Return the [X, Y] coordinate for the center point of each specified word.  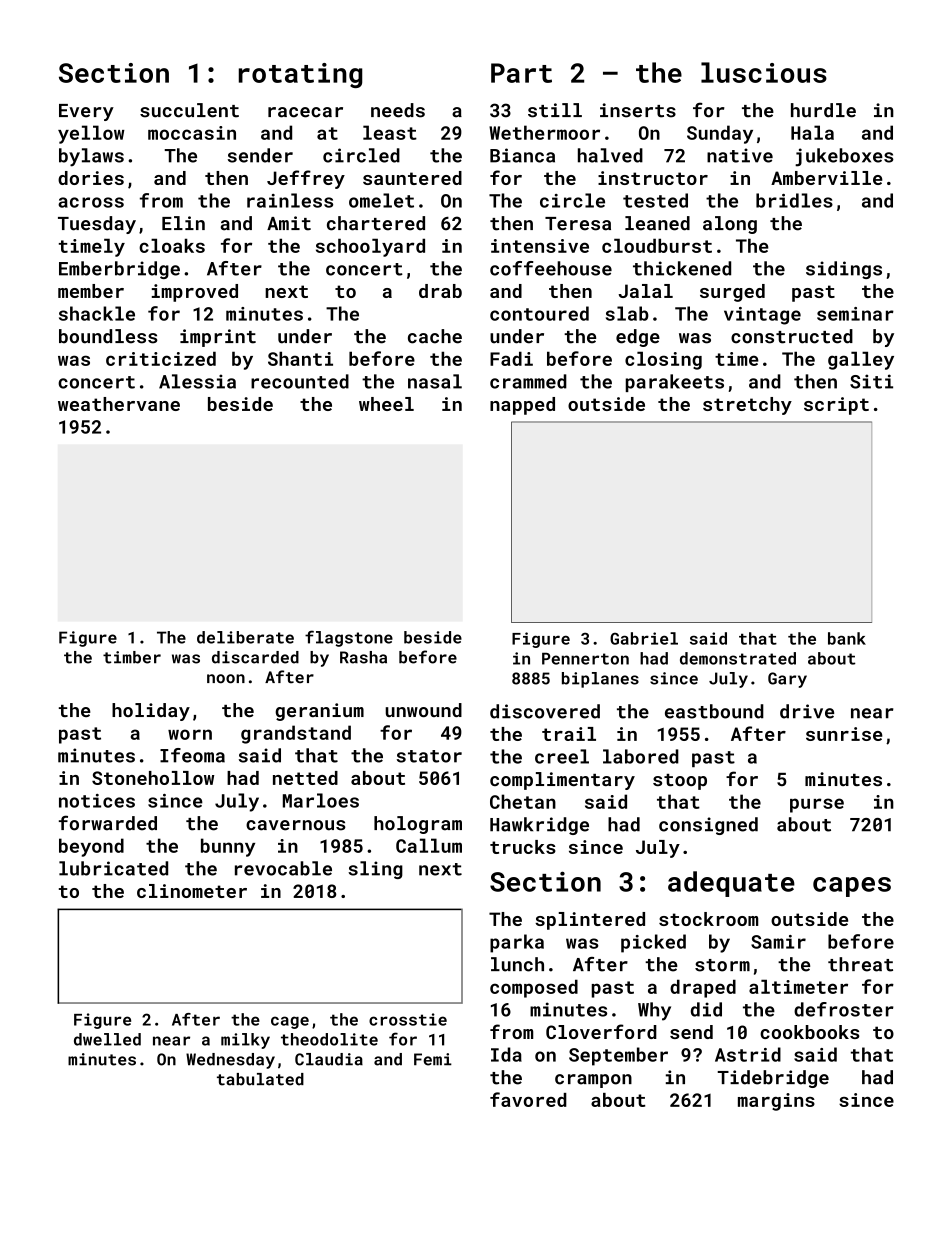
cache [435, 336]
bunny [228, 847]
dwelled [107, 1039]
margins [776, 1102]
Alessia [197, 381]
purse [817, 805]
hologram [418, 825]
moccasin [192, 133]
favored [528, 1099]
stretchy [747, 406]
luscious [764, 72]
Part [521, 73]
